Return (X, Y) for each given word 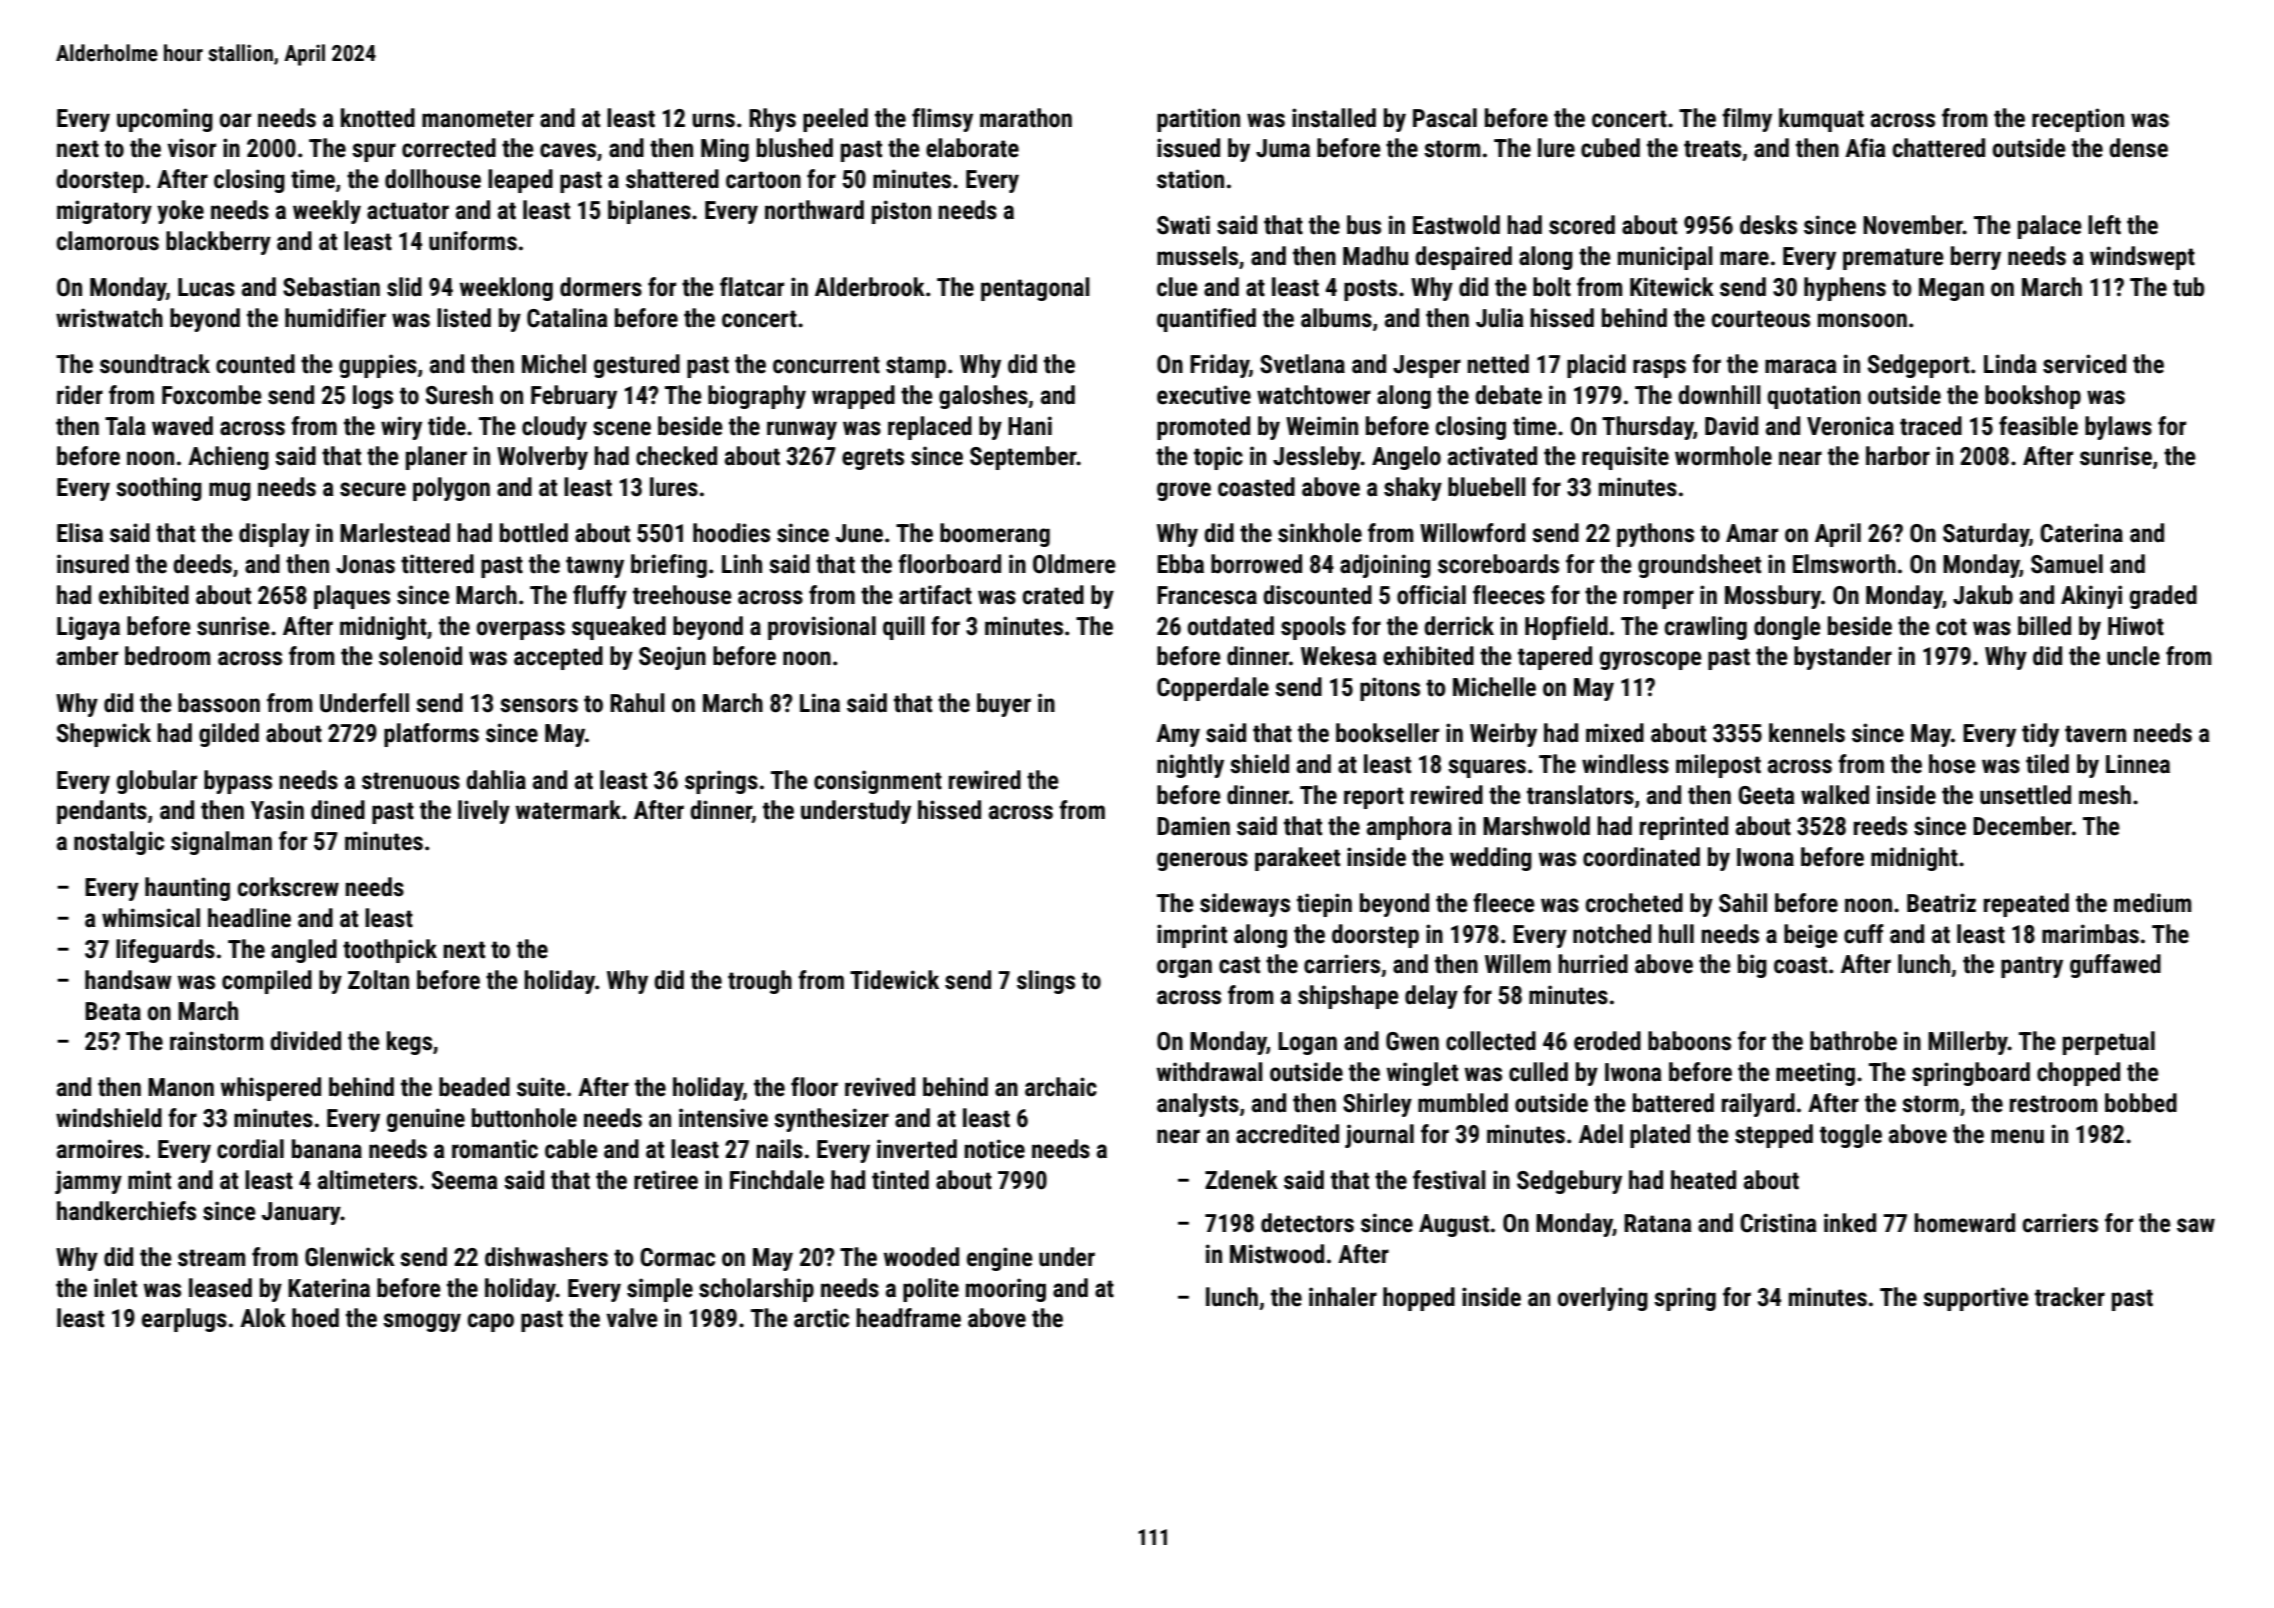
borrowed (1256, 564)
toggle (1851, 1136)
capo (491, 1322)
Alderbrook (870, 287)
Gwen (1412, 1041)
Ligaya (88, 628)
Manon (181, 1087)
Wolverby (542, 458)
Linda (2010, 364)
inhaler (1343, 1297)
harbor (1898, 456)
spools (1313, 628)
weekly (327, 212)
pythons (1655, 535)
